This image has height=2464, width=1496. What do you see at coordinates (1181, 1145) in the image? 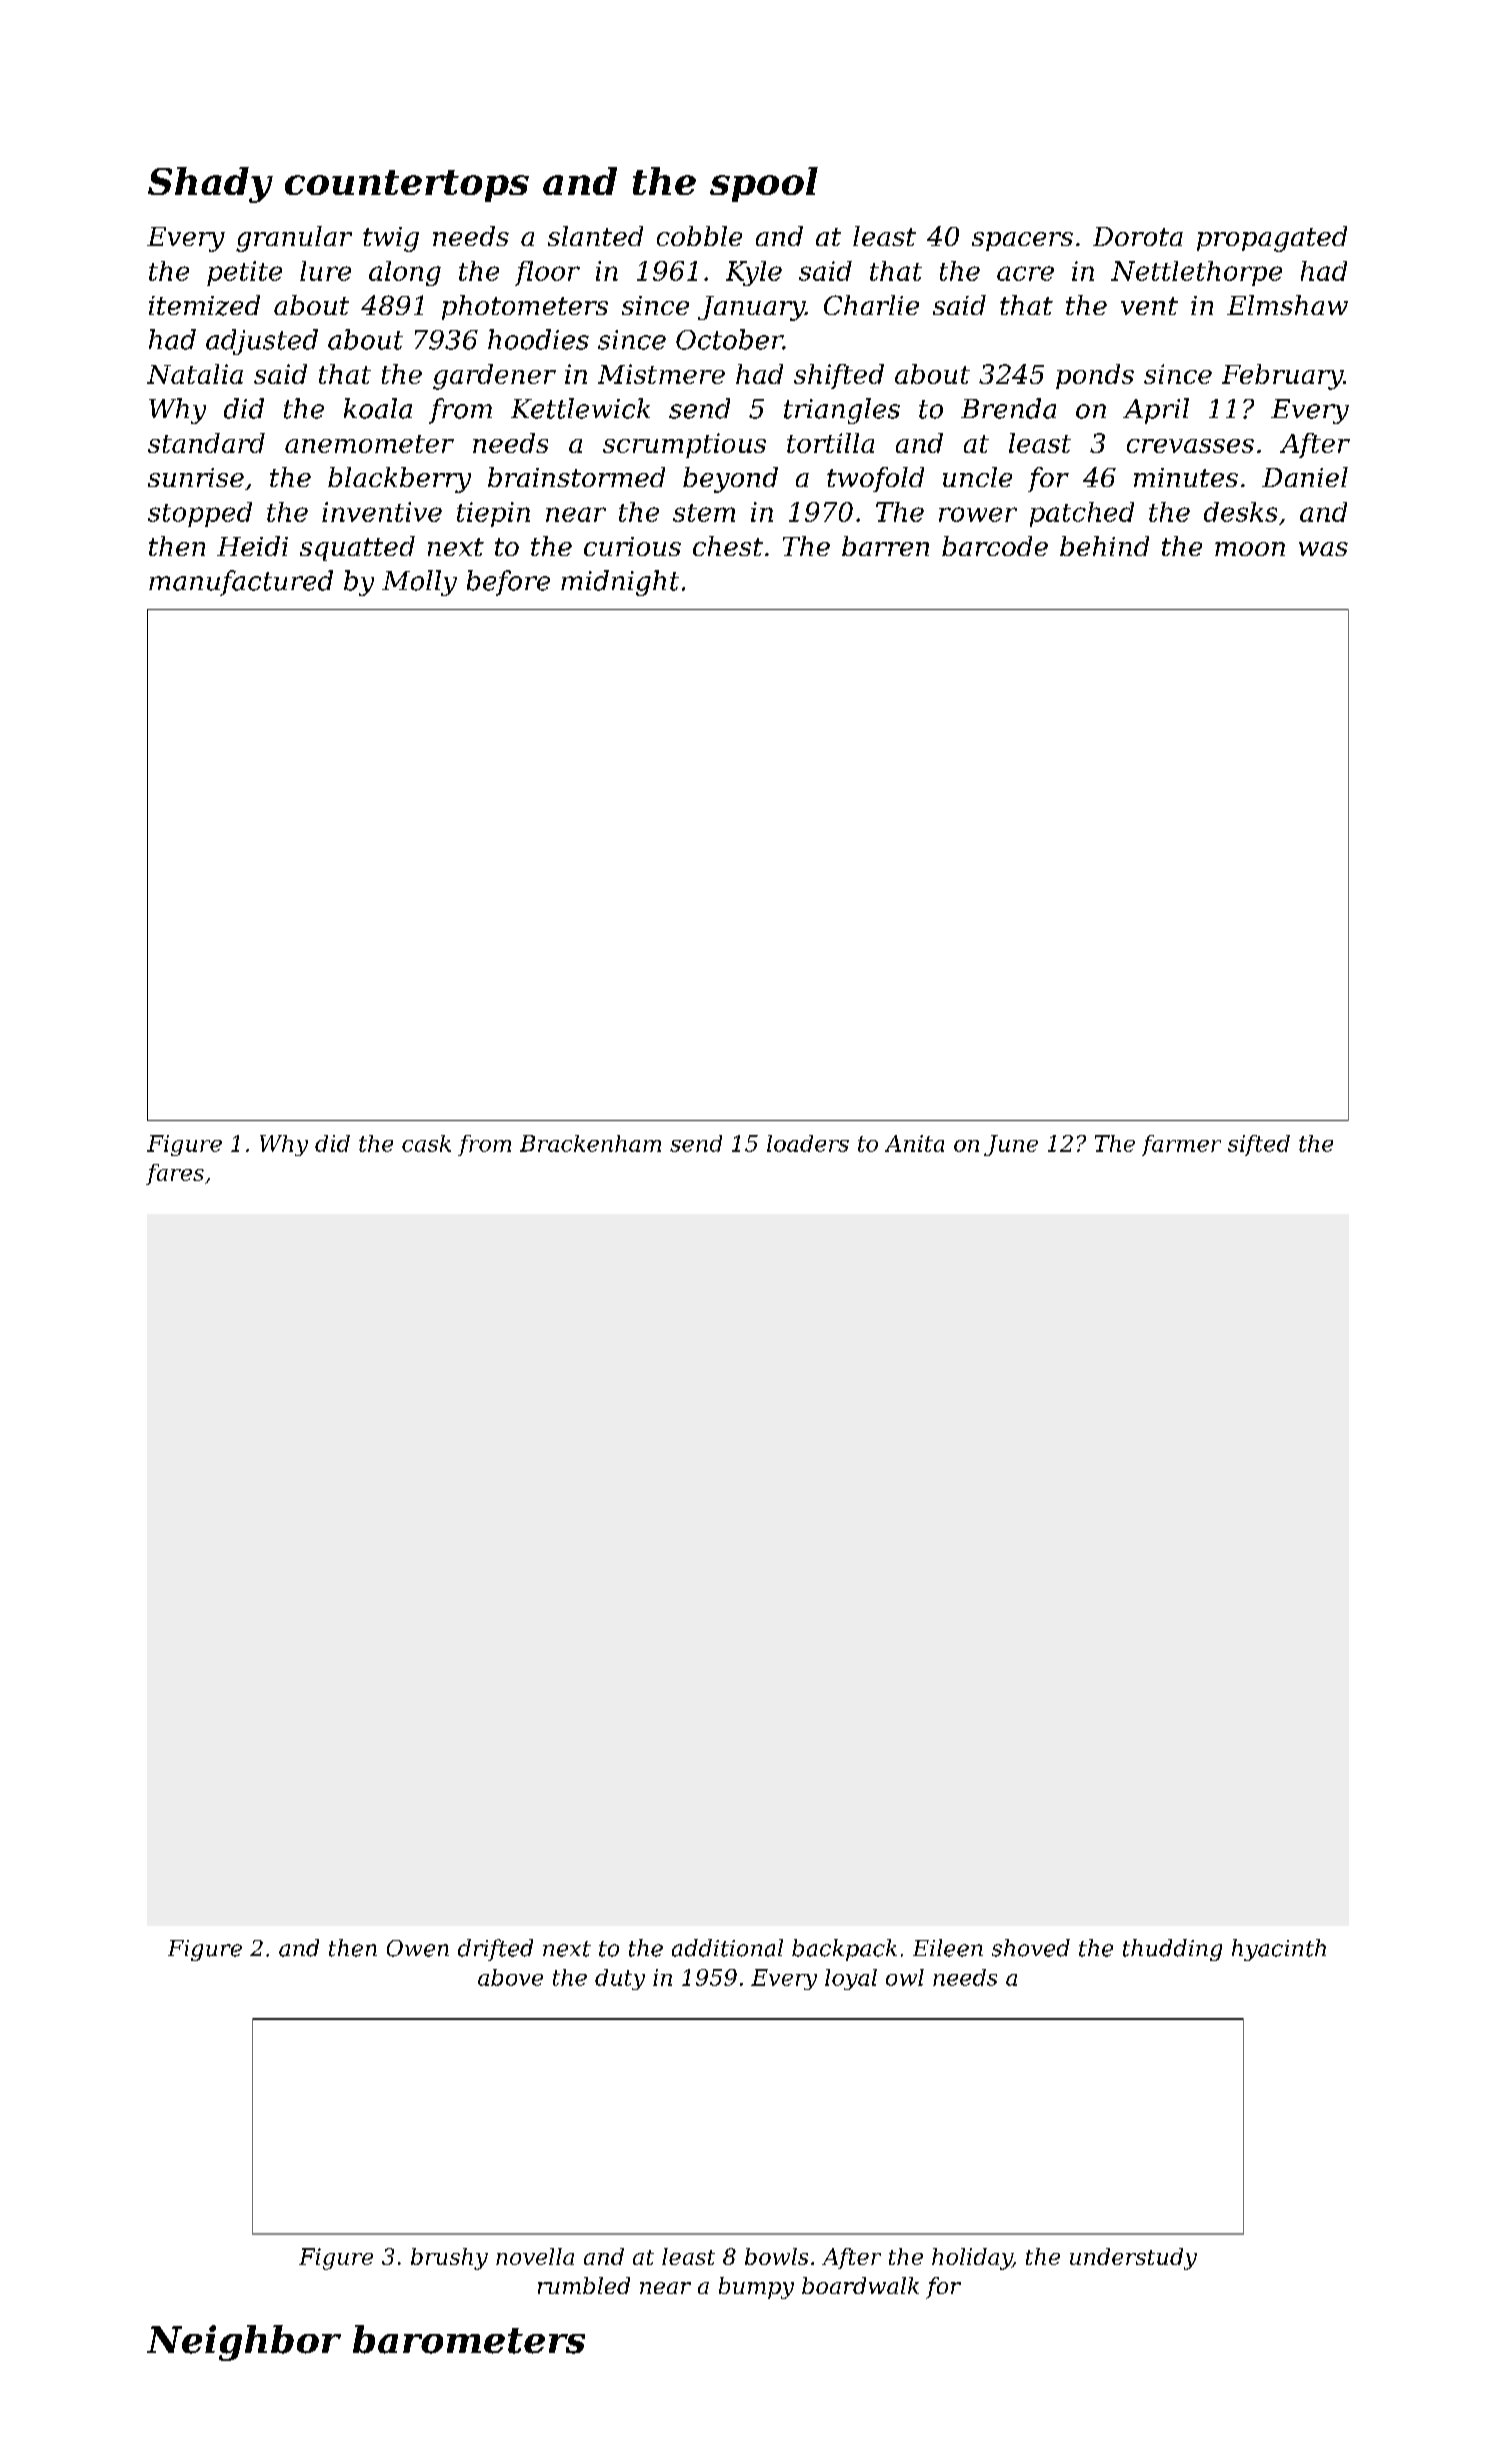
I see `farmer` at bounding box center [1181, 1145].
